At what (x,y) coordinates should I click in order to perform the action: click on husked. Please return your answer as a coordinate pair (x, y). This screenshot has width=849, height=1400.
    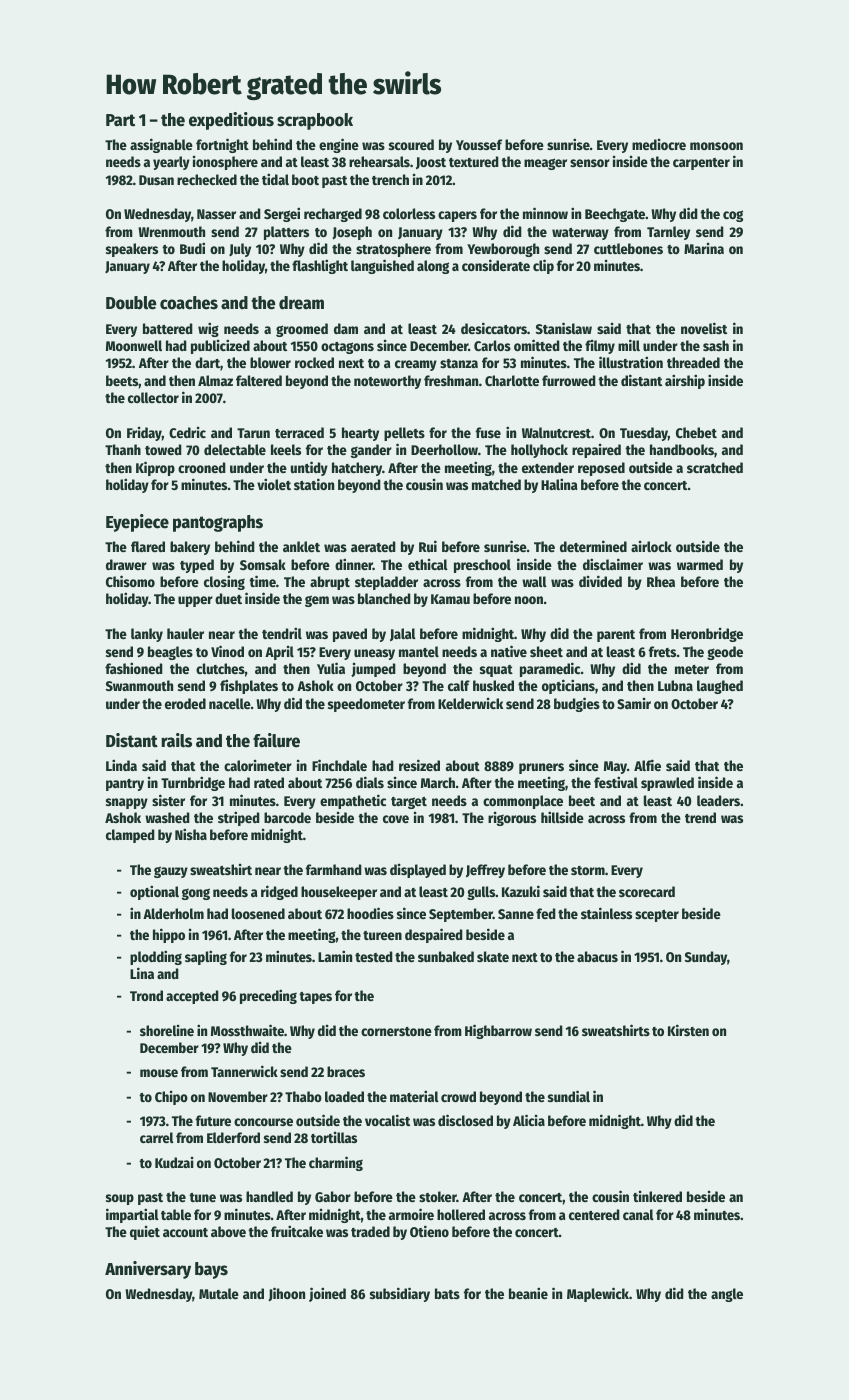
    Looking at the image, I should click on (493, 685).
